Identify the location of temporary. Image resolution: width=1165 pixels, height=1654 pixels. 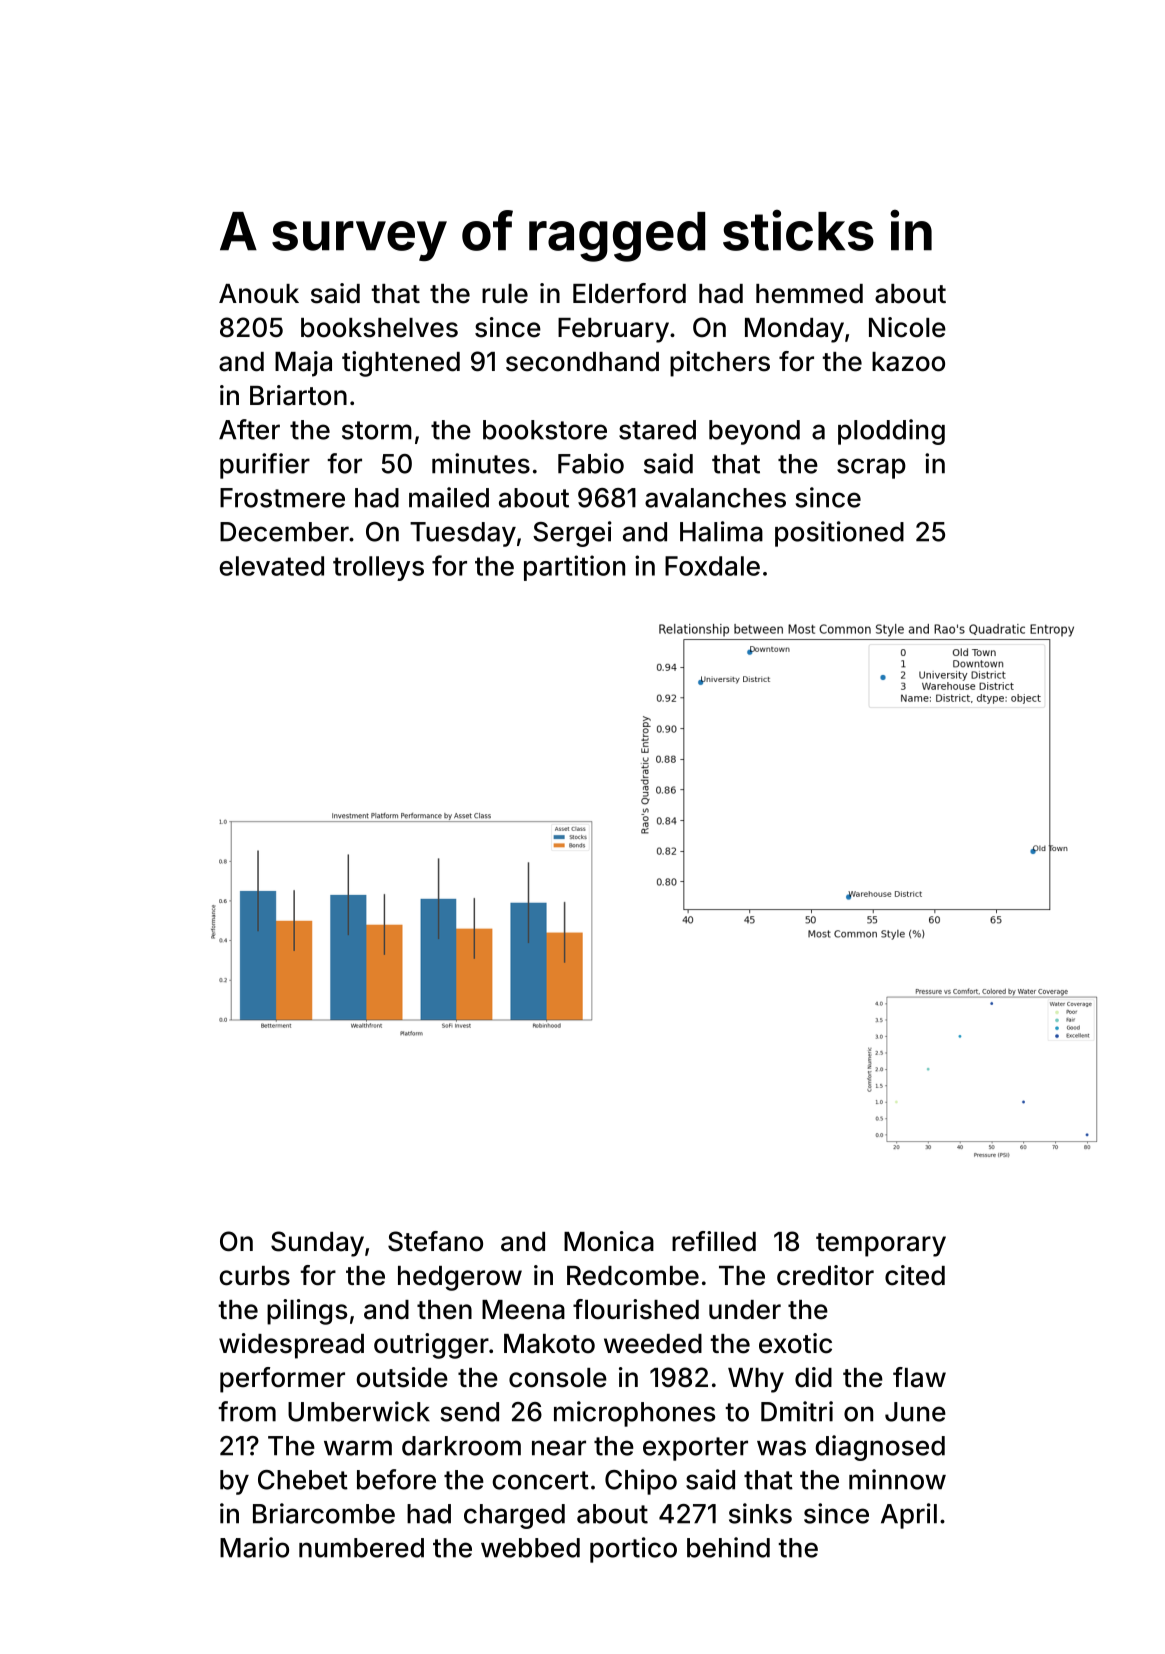
(881, 1245).
